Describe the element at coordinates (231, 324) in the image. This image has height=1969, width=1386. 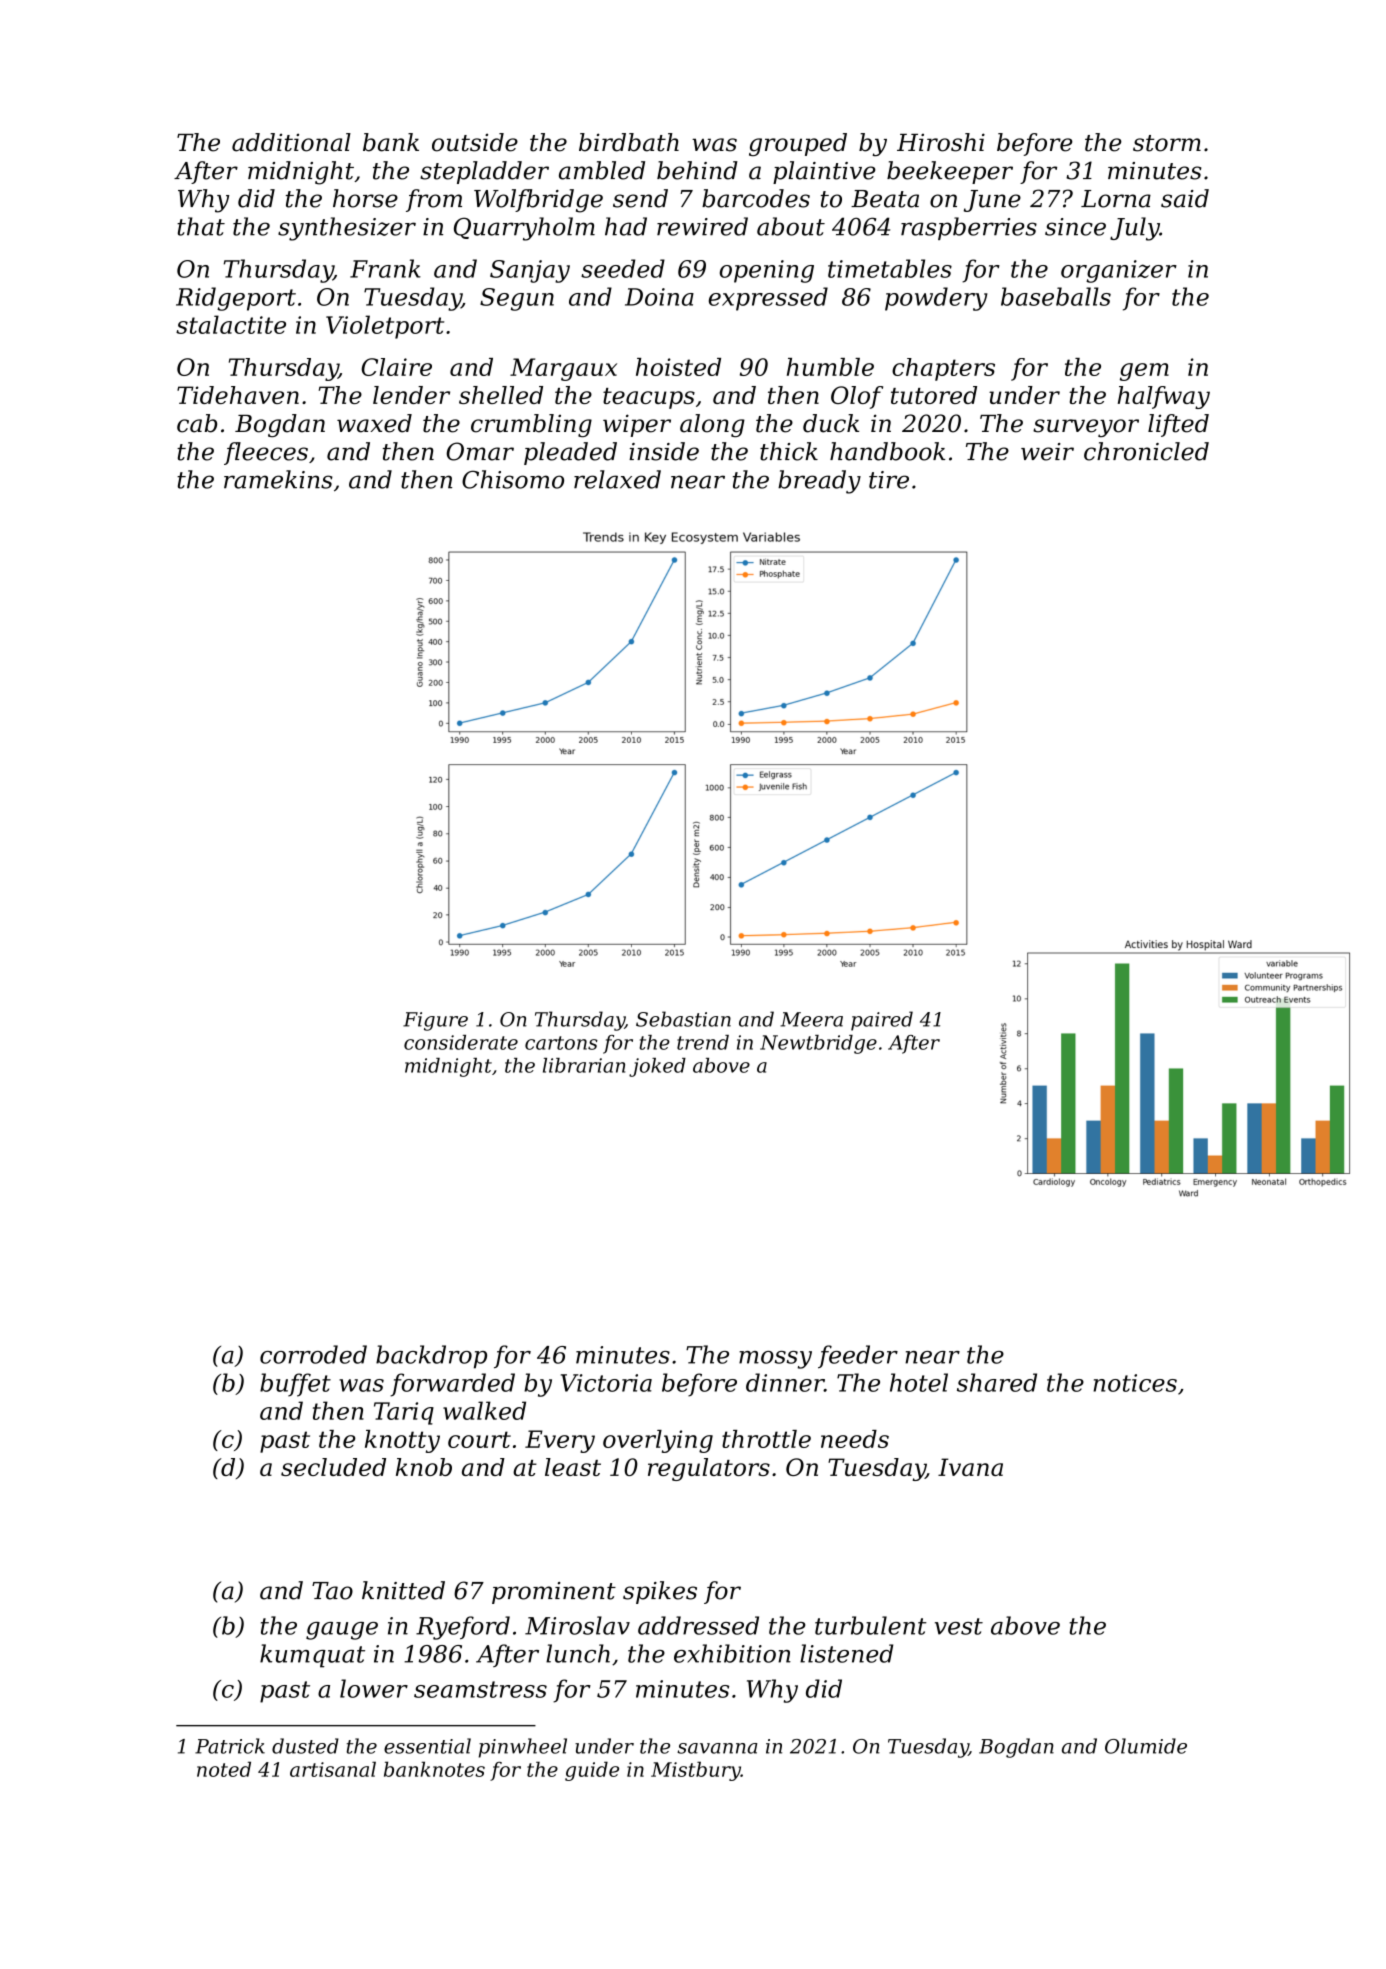
I see `stalactite` at that location.
